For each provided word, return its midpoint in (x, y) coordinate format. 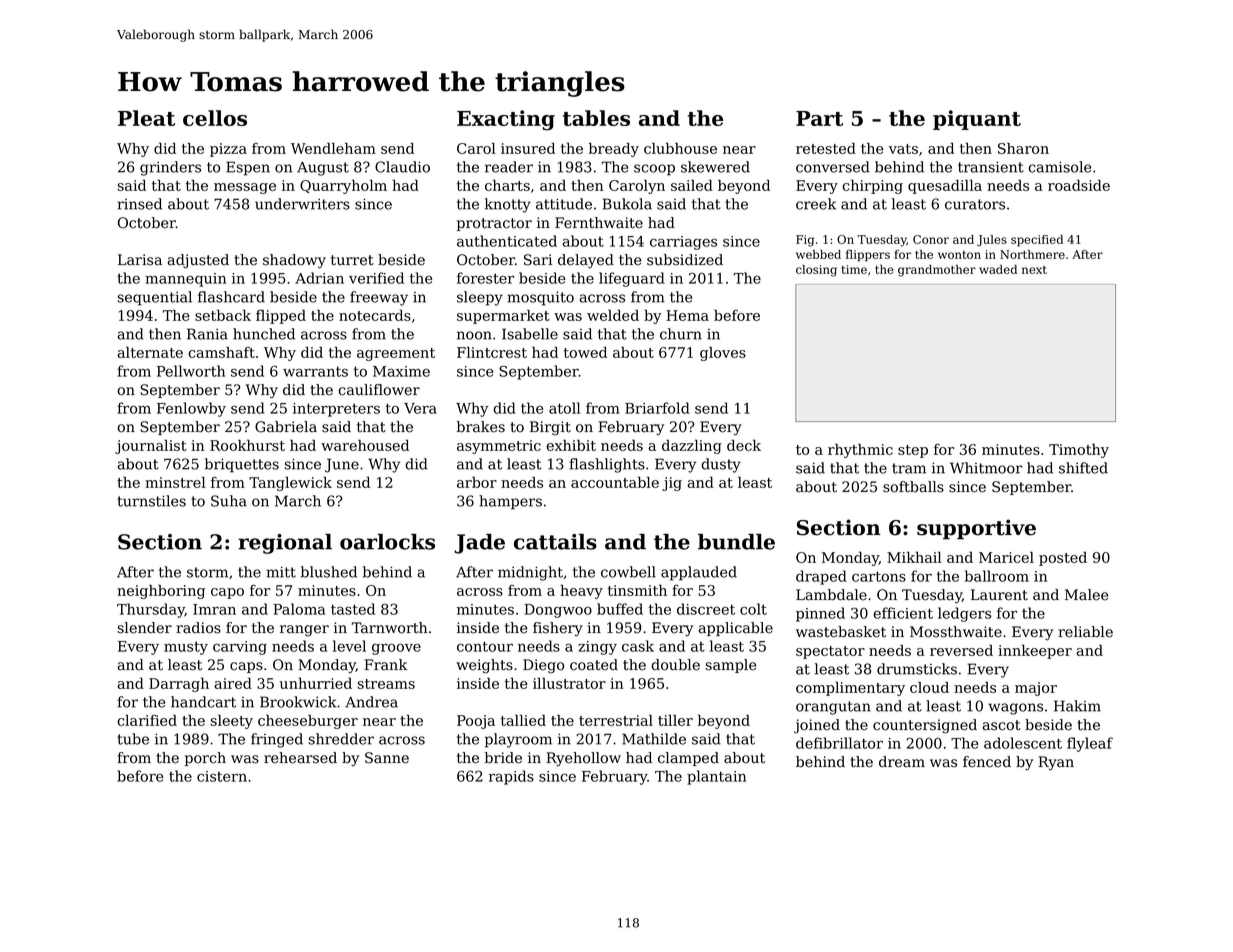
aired (233, 683)
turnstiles (151, 501)
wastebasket (841, 632)
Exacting (506, 120)
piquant (977, 120)
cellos (215, 118)
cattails (555, 542)
